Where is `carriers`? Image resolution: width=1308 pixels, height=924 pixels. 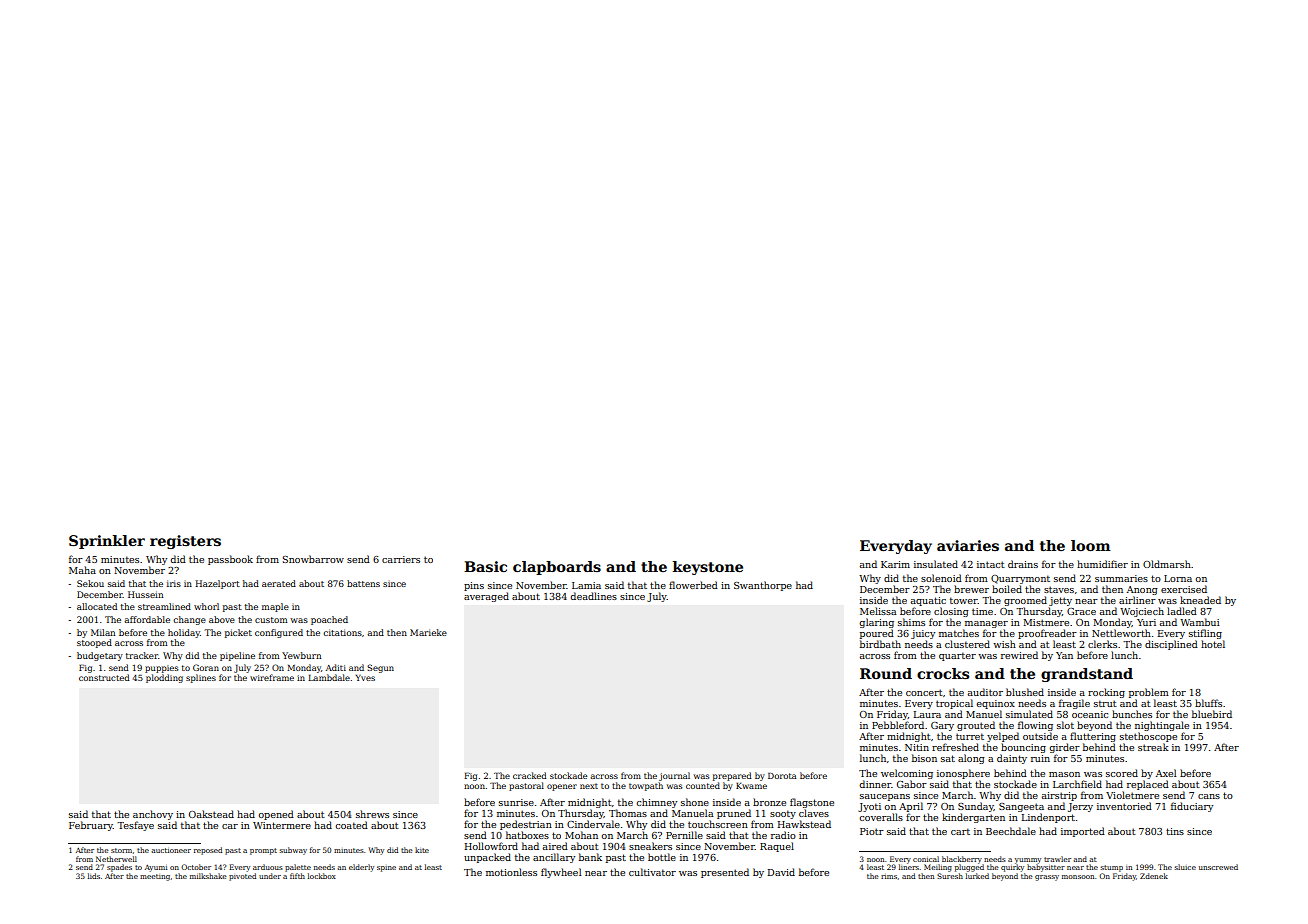 carriers is located at coordinates (401, 559).
